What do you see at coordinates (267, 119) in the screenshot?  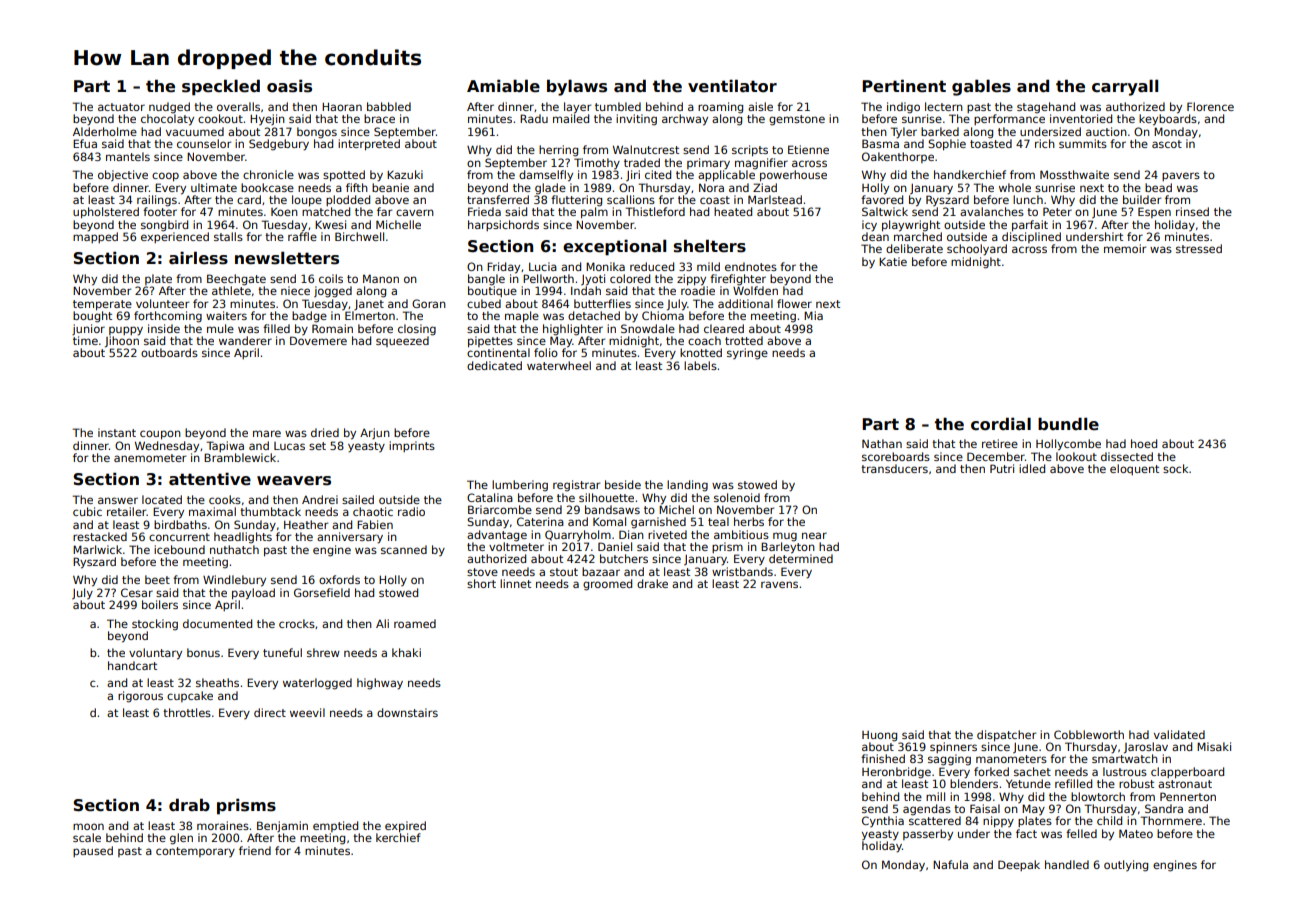 I see `Hyejin` at bounding box center [267, 119].
